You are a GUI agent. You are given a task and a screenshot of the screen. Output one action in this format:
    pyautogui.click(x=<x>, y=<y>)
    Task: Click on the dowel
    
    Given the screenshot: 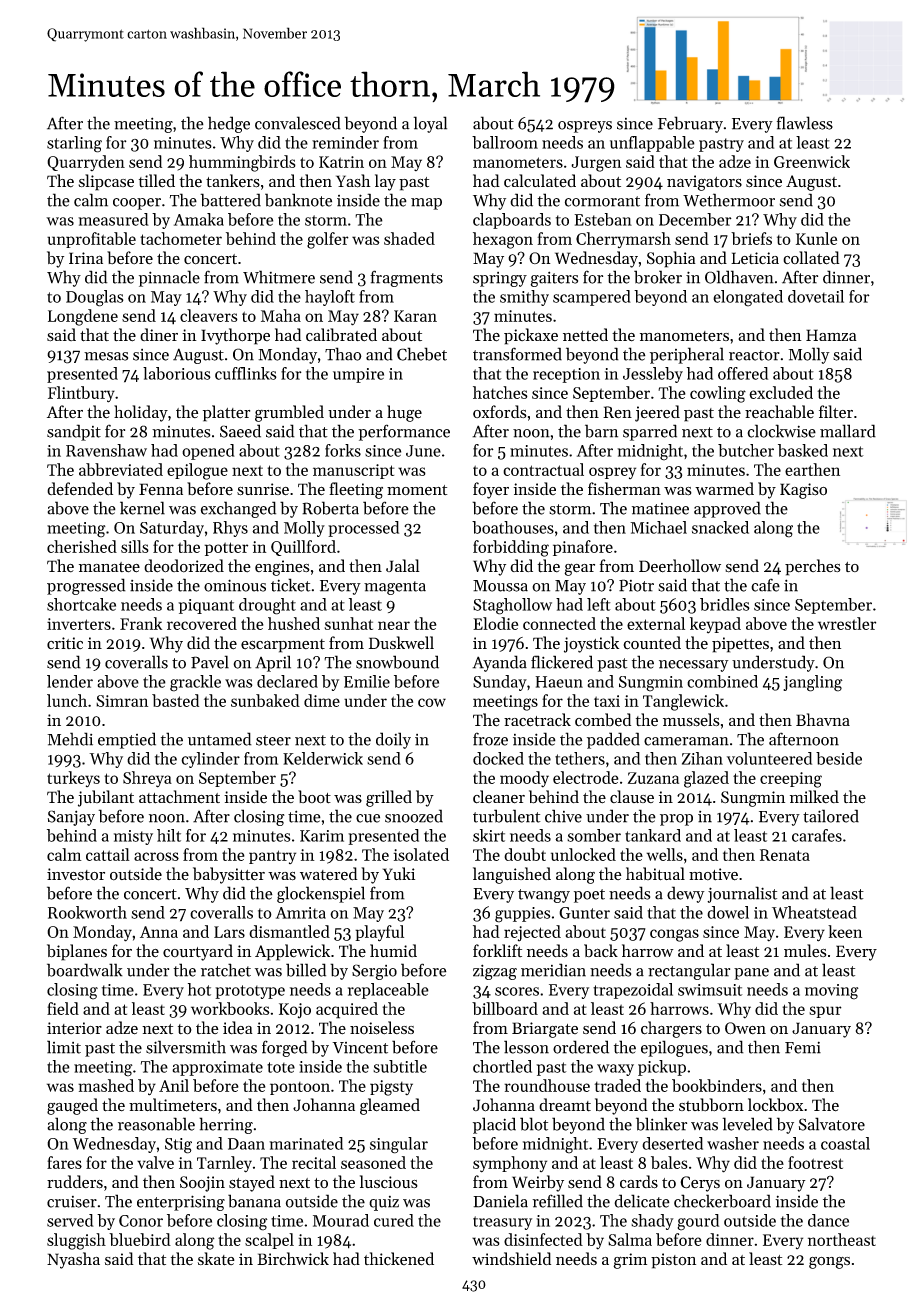 What is the action you would take?
    pyautogui.click(x=728, y=912)
